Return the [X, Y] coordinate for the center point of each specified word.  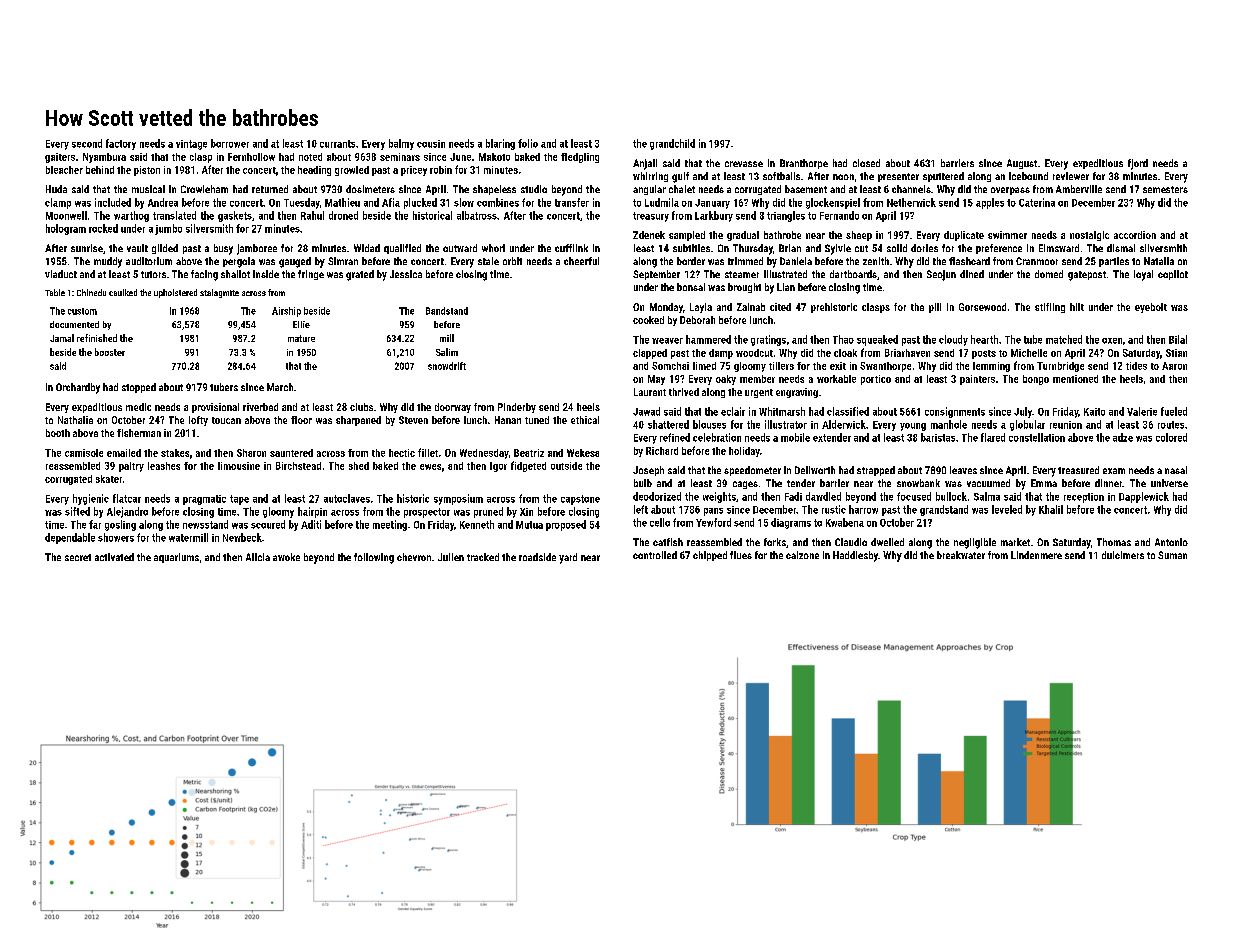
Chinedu [91, 292]
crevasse [744, 164]
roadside [537, 557]
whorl [493, 248]
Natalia [1159, 261]
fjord [1138, 164]
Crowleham [204, 189]
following [374, 558]
